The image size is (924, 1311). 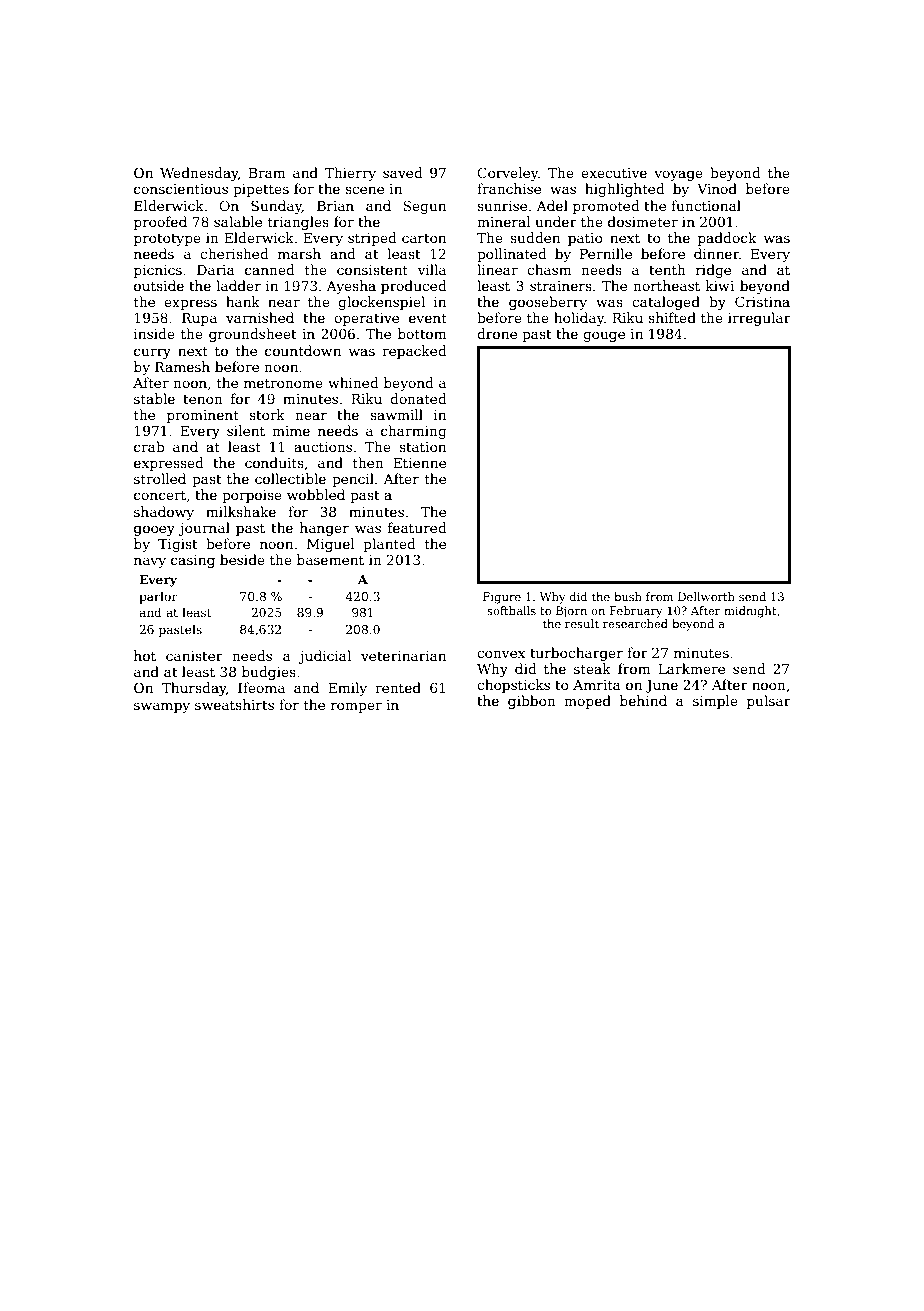 I want to click on gibbon, so click(x=532, y=702).
